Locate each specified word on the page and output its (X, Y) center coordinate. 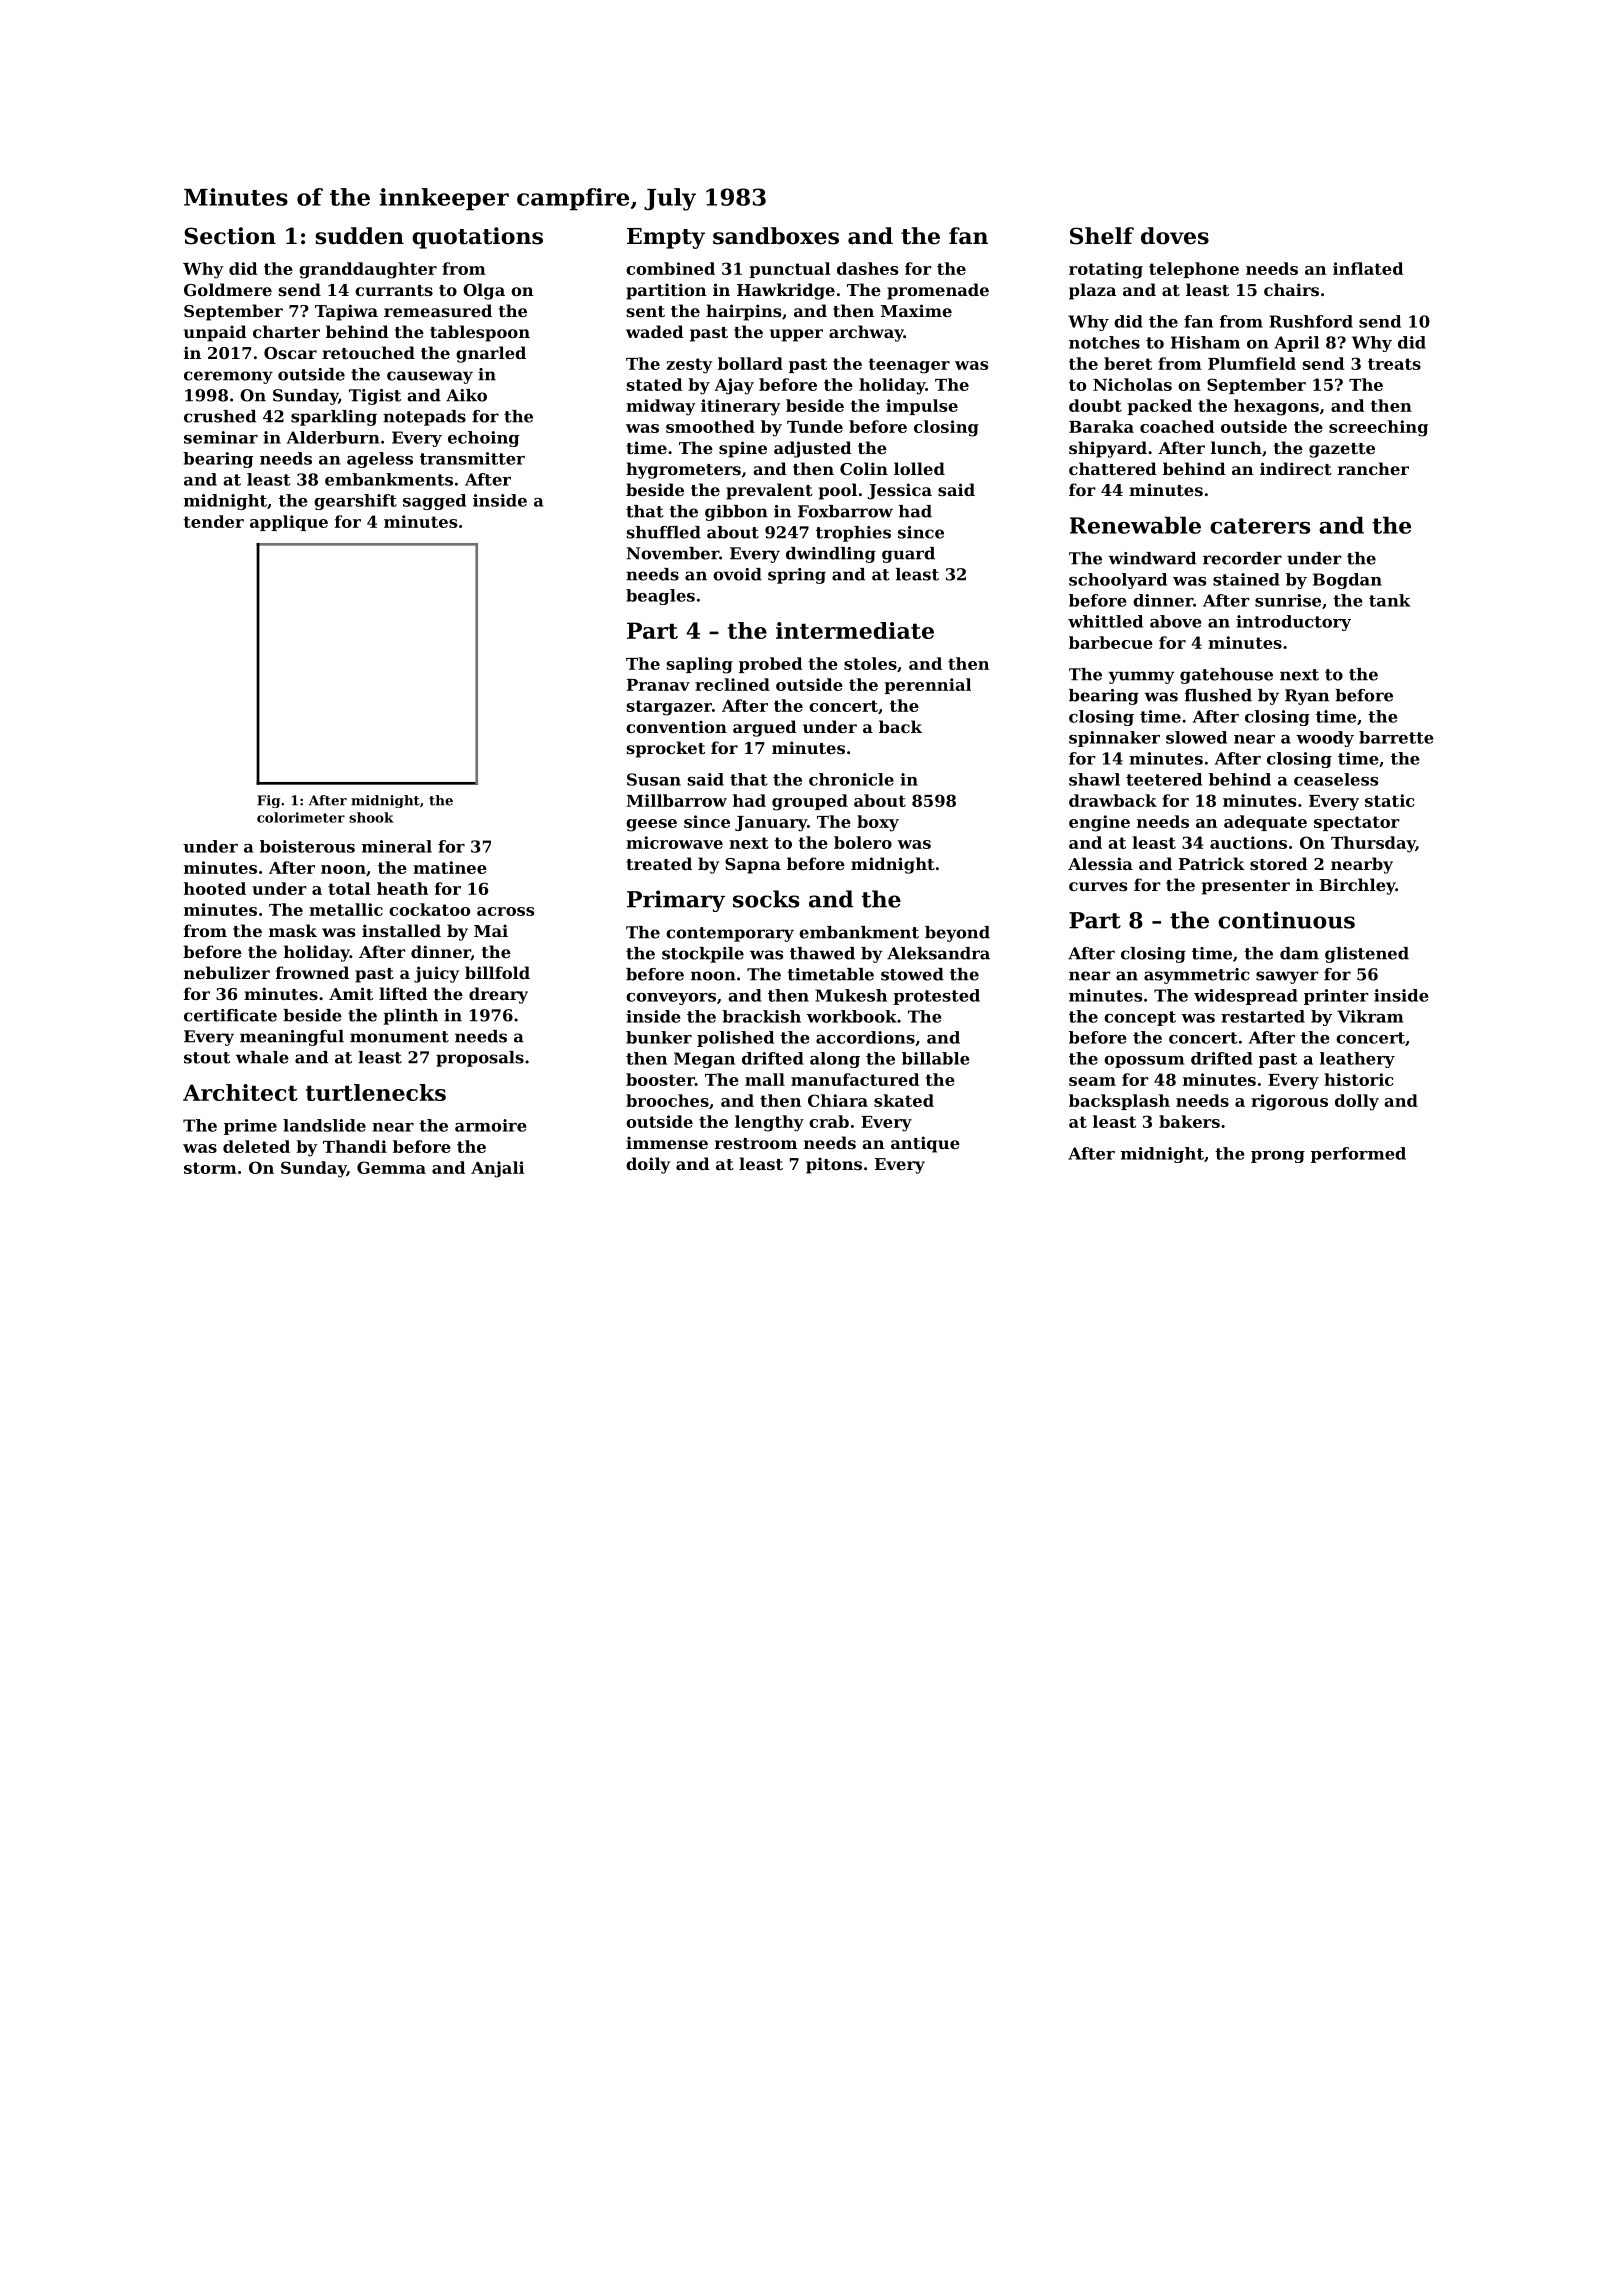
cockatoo (429, 909)
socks (766, 899)
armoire (491, 1125)
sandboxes (776, 236)
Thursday (1373, 844)
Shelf (1102, 236)
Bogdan (1347, 581)
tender (213, 521)
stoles (870, 663)
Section (230, 236)
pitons (834, 1165)
